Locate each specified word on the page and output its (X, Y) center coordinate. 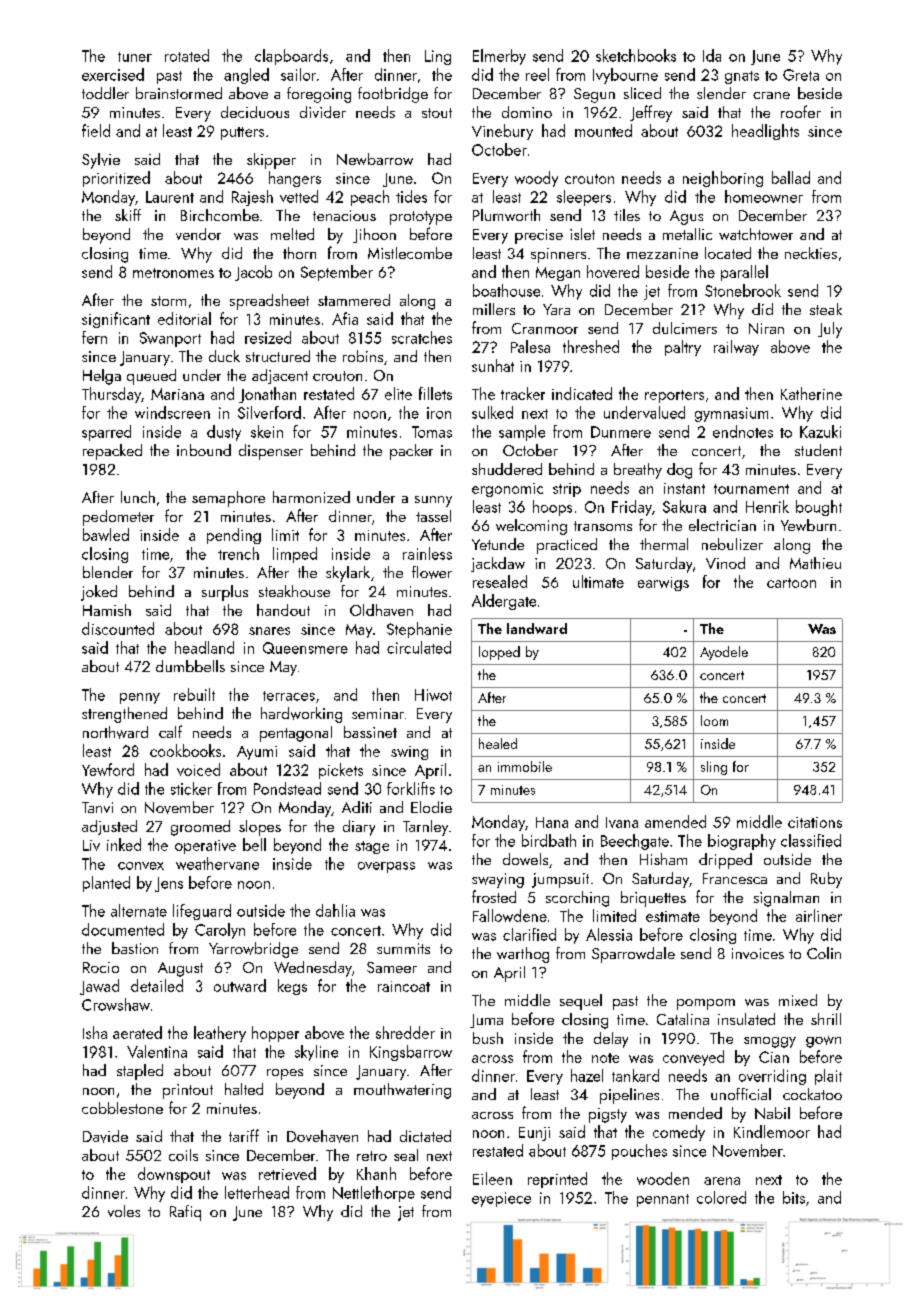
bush (488, 1038)
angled (246, 76)
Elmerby (499, 57)
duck (224, 356)
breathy (638, 471)
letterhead (257, 1192)
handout (283, 610)
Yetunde (498, 544)
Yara (556, 309)
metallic (687, 234)
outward (240, 985)
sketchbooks (636, 55)
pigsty (608, 1115)
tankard (635, 1075)
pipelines (629, 1096)
